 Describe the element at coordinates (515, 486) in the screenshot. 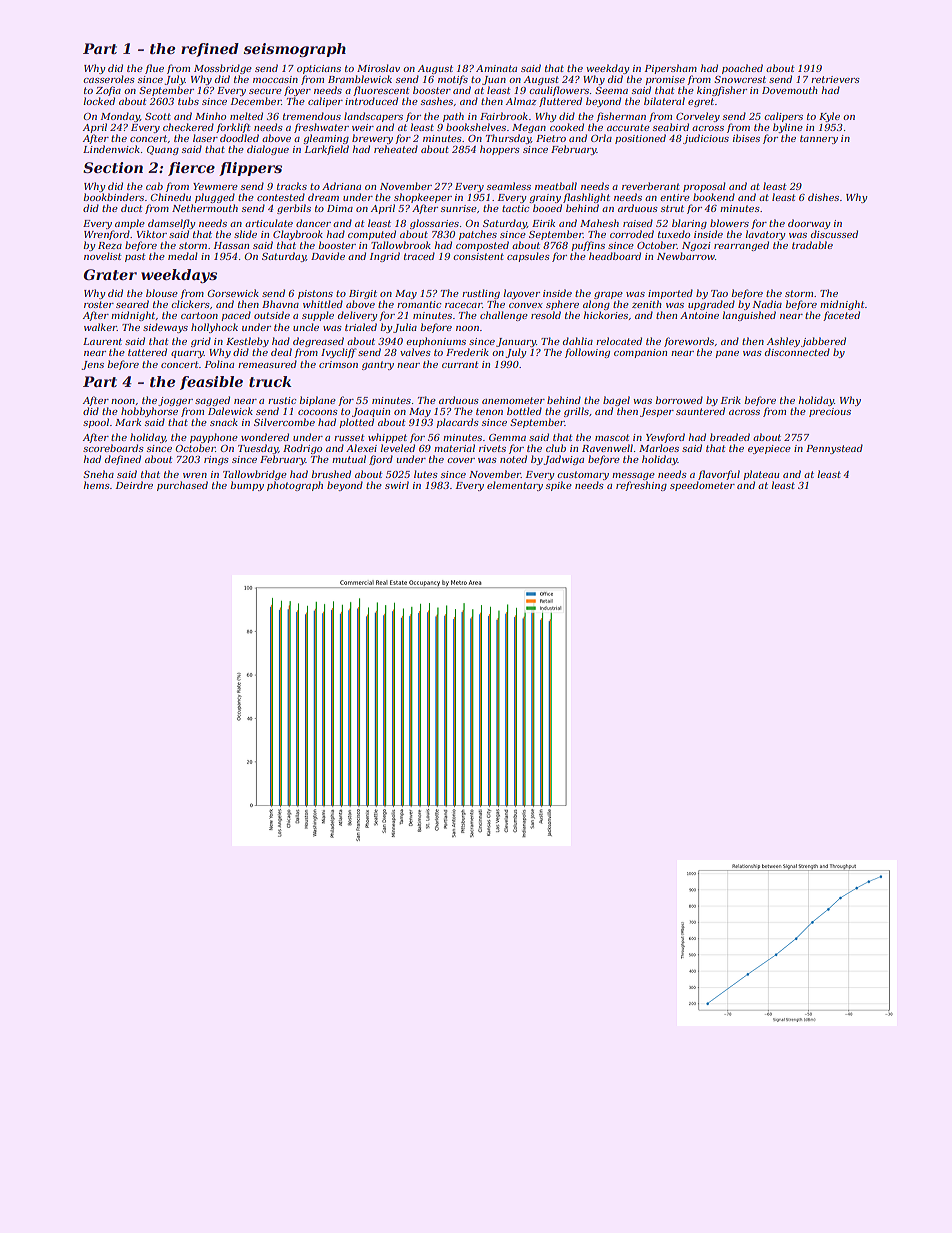

I see `elementary` at that location.
